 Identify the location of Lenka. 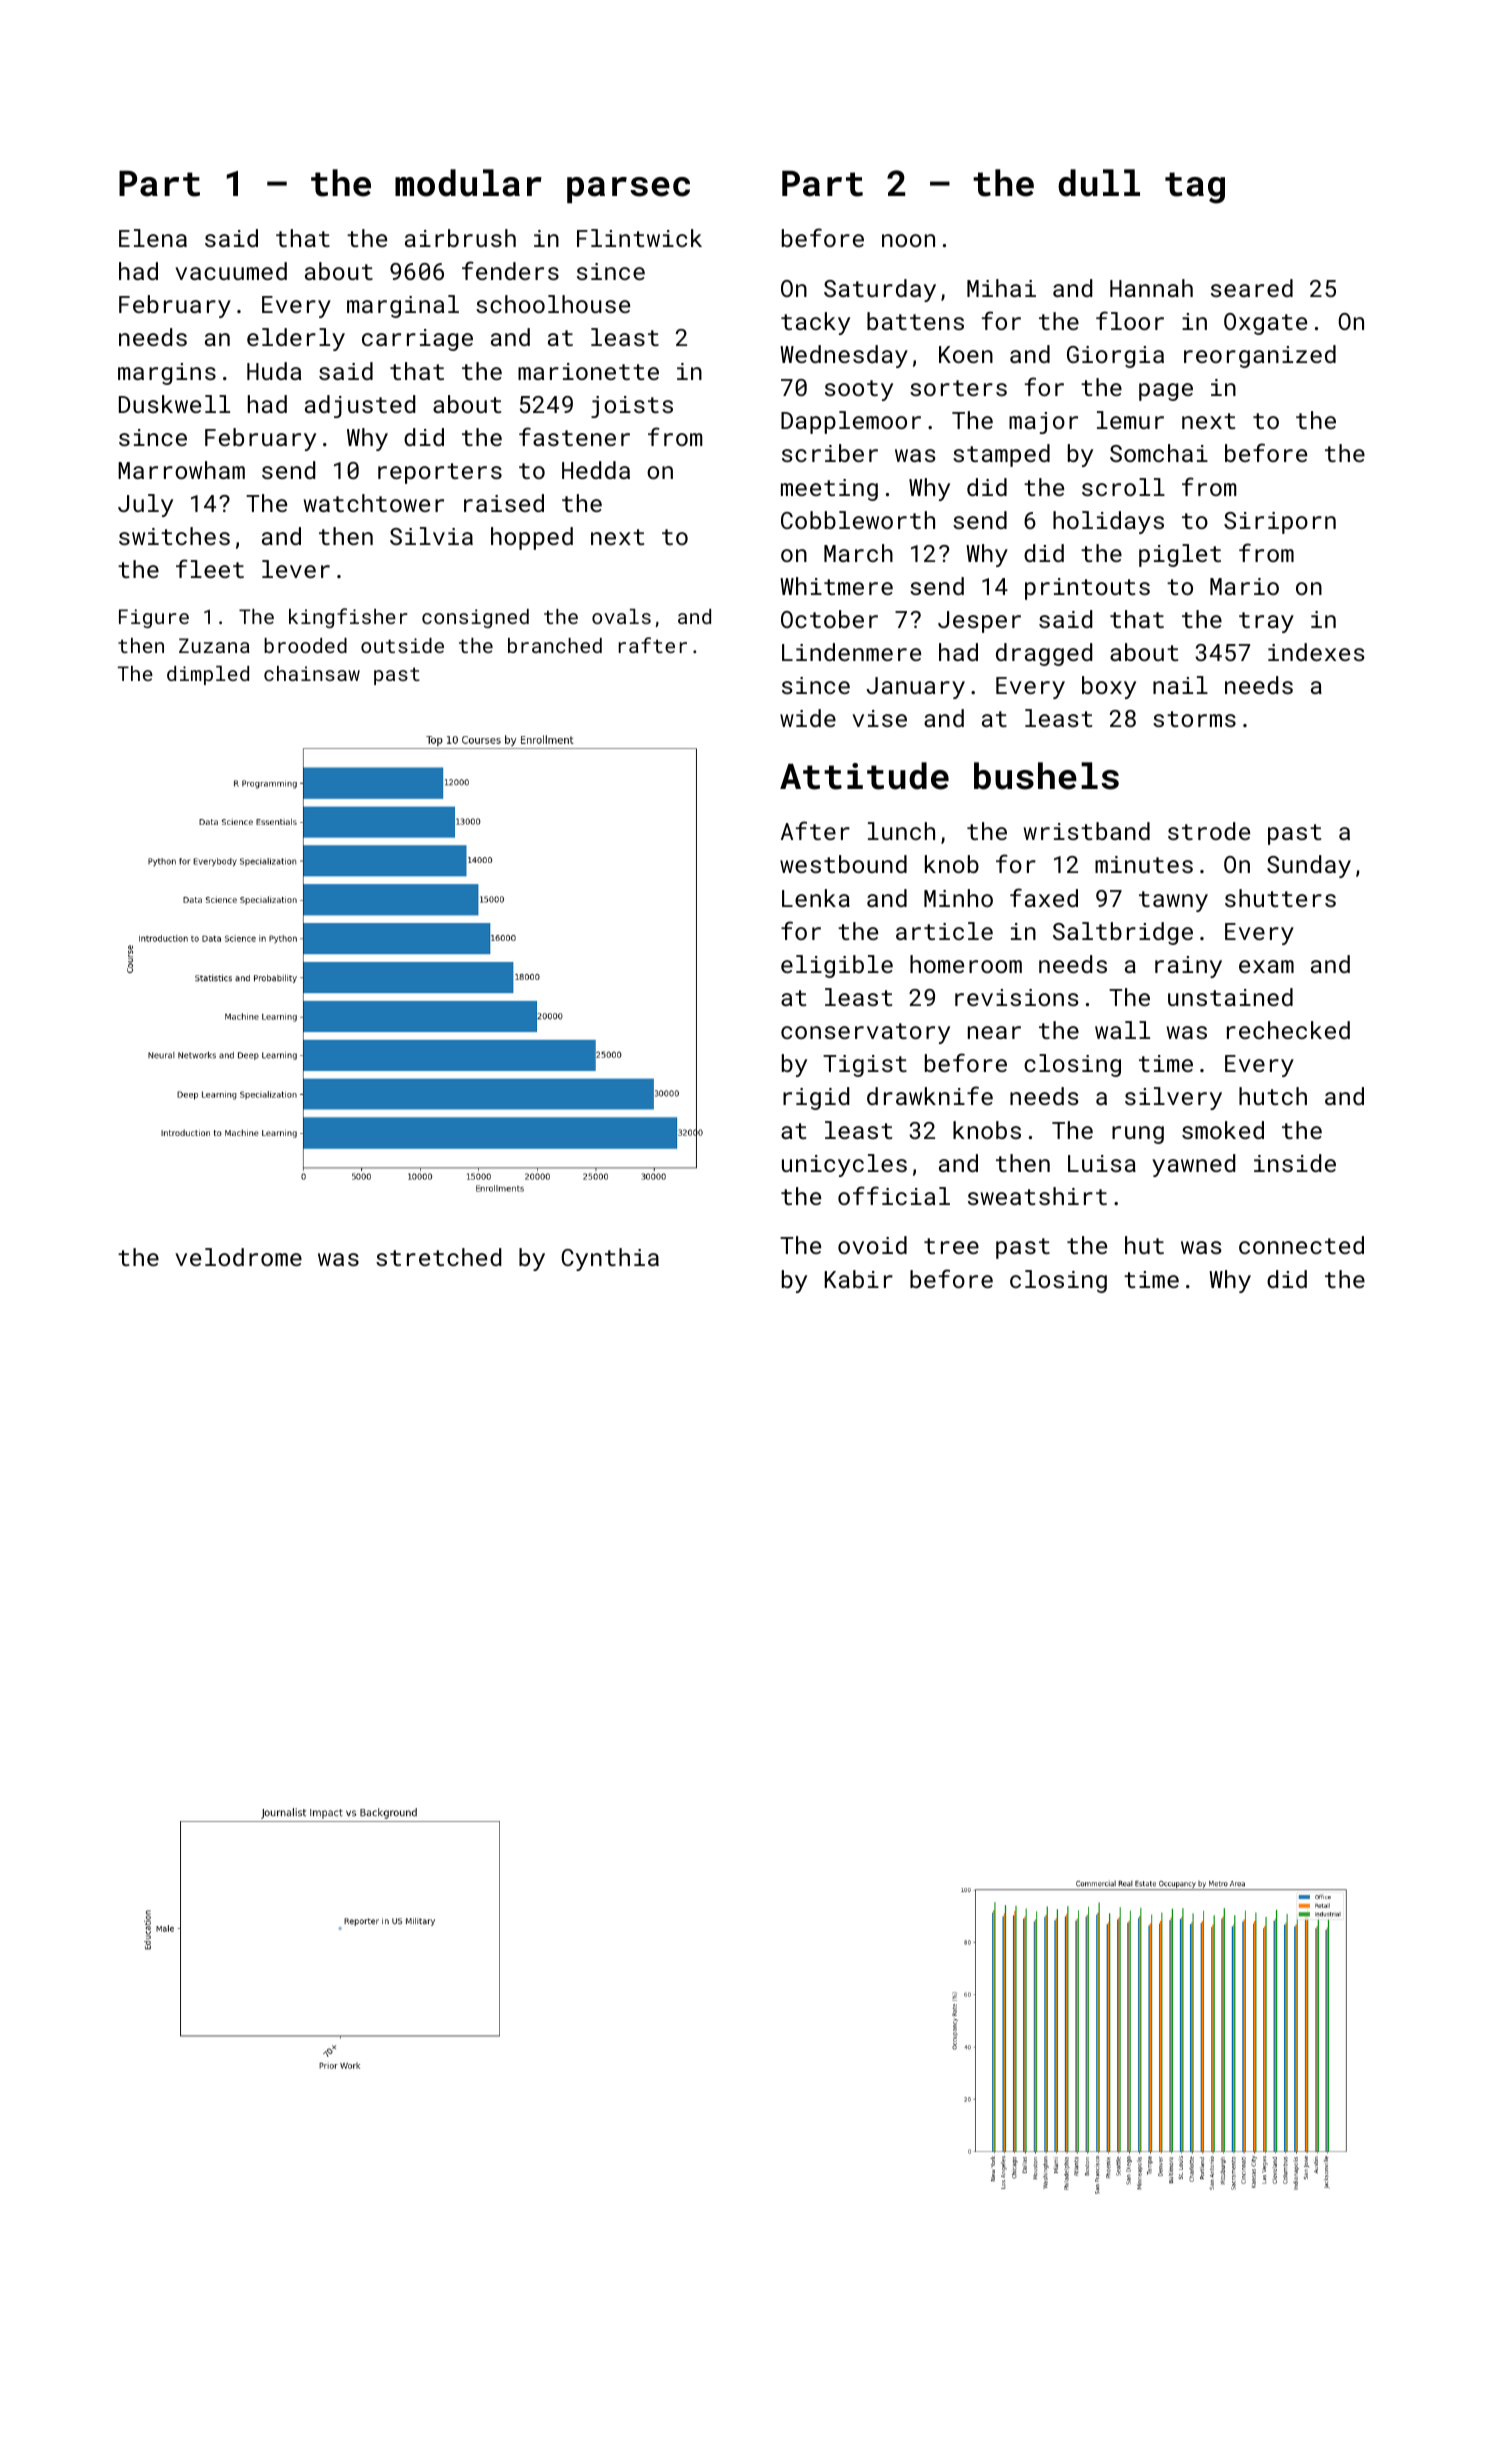
(816, 898).
